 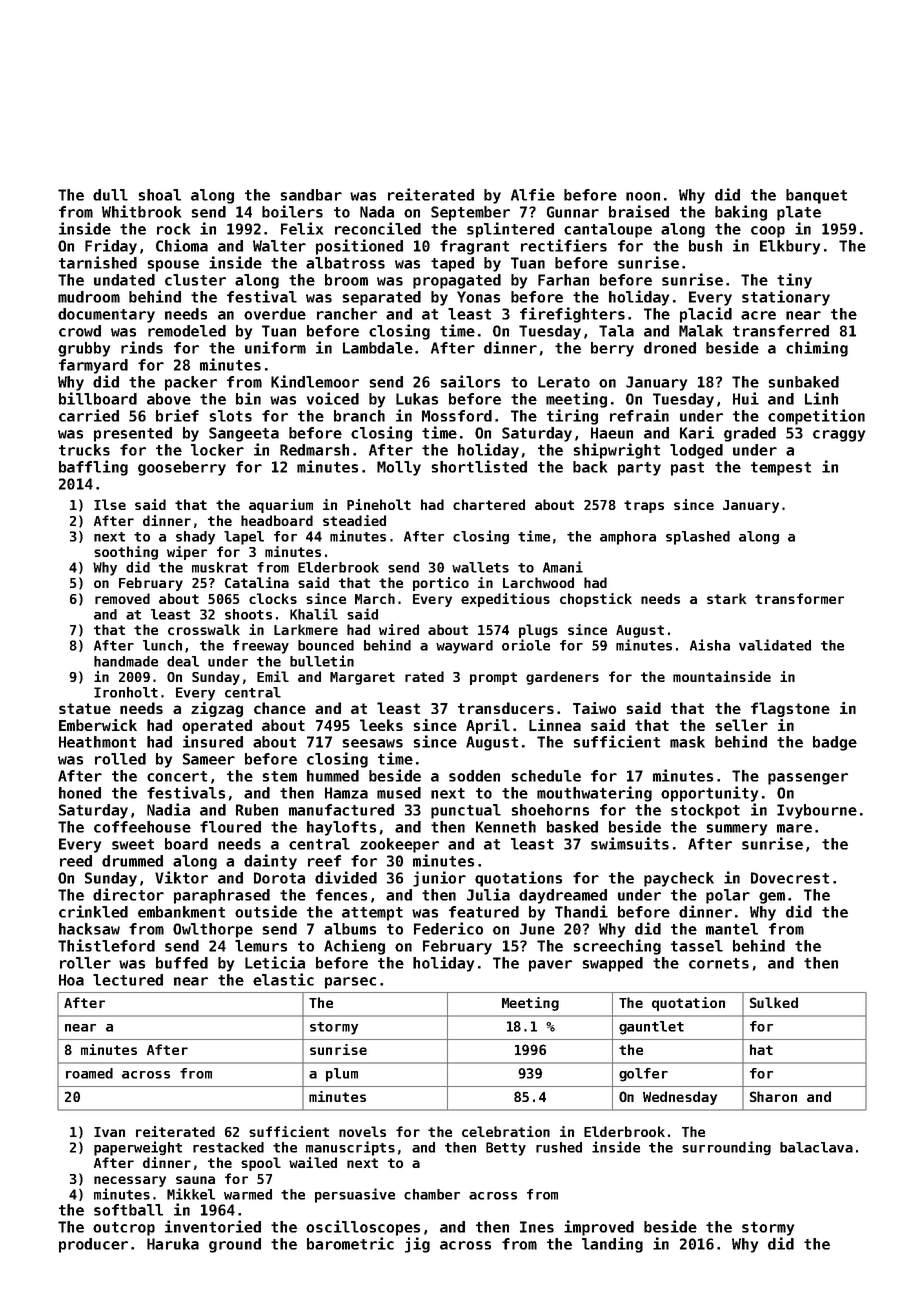 I want to click on passenger, so click(x=808, y=779).
